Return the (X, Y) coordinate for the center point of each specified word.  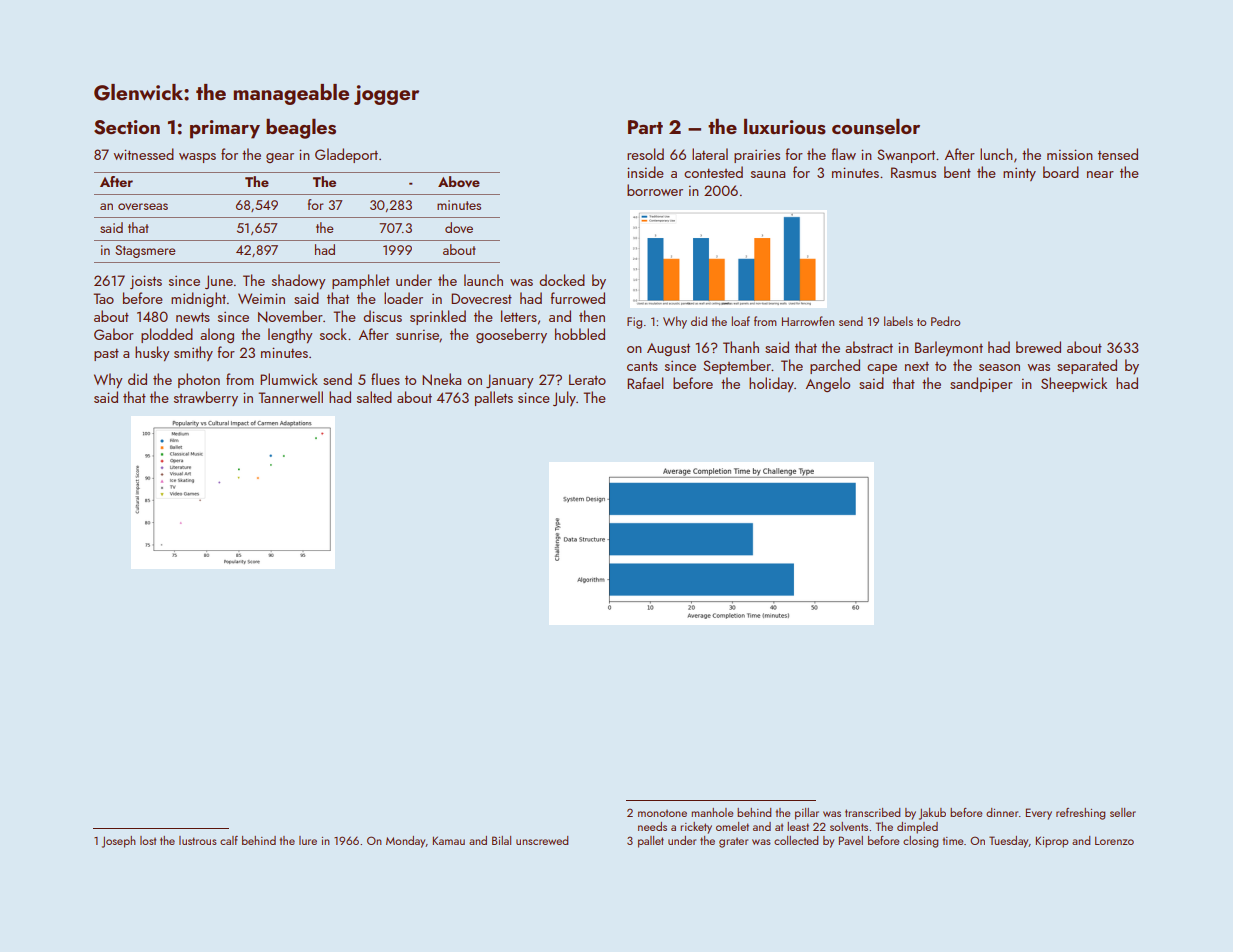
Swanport (906, 156)
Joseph (119, 842)
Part (645, 127)
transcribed (872, 812)
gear (280, 158)
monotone (662, 813)
